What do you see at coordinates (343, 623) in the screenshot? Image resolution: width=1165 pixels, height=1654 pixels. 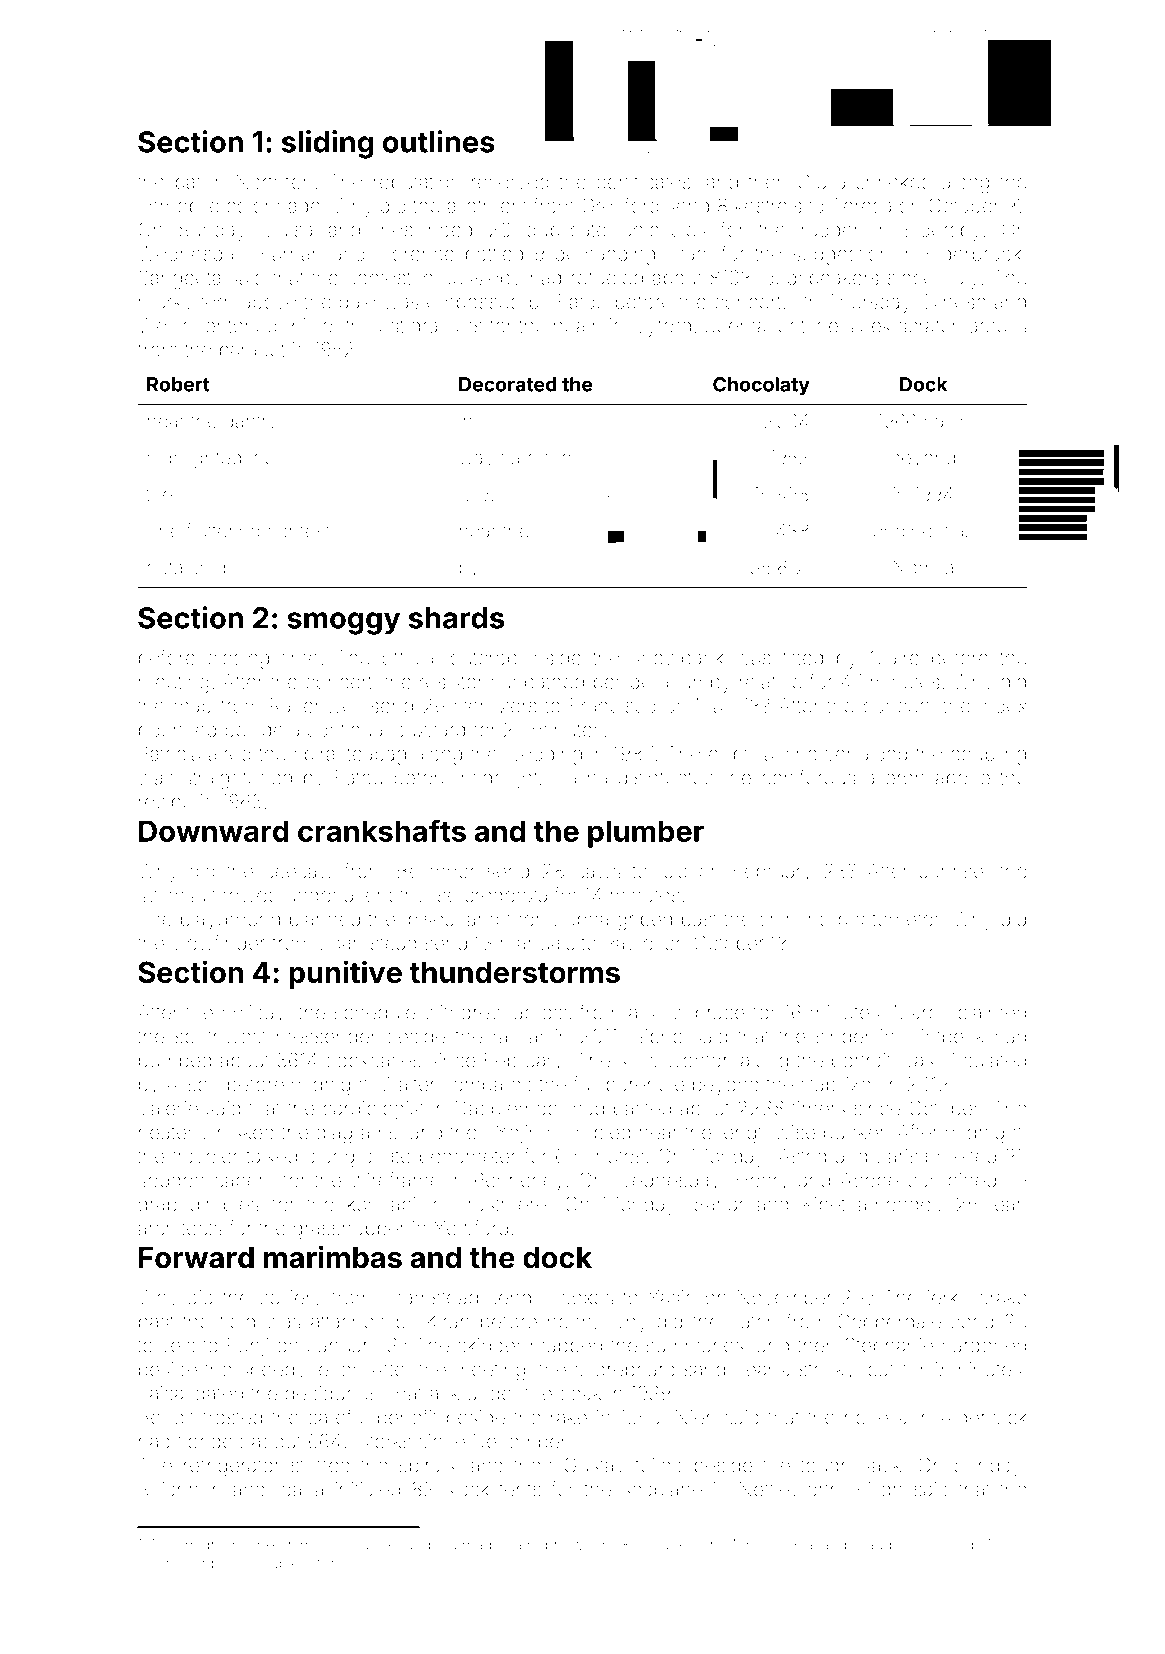 I see `smoggy` at bounding box center [343, 623].
